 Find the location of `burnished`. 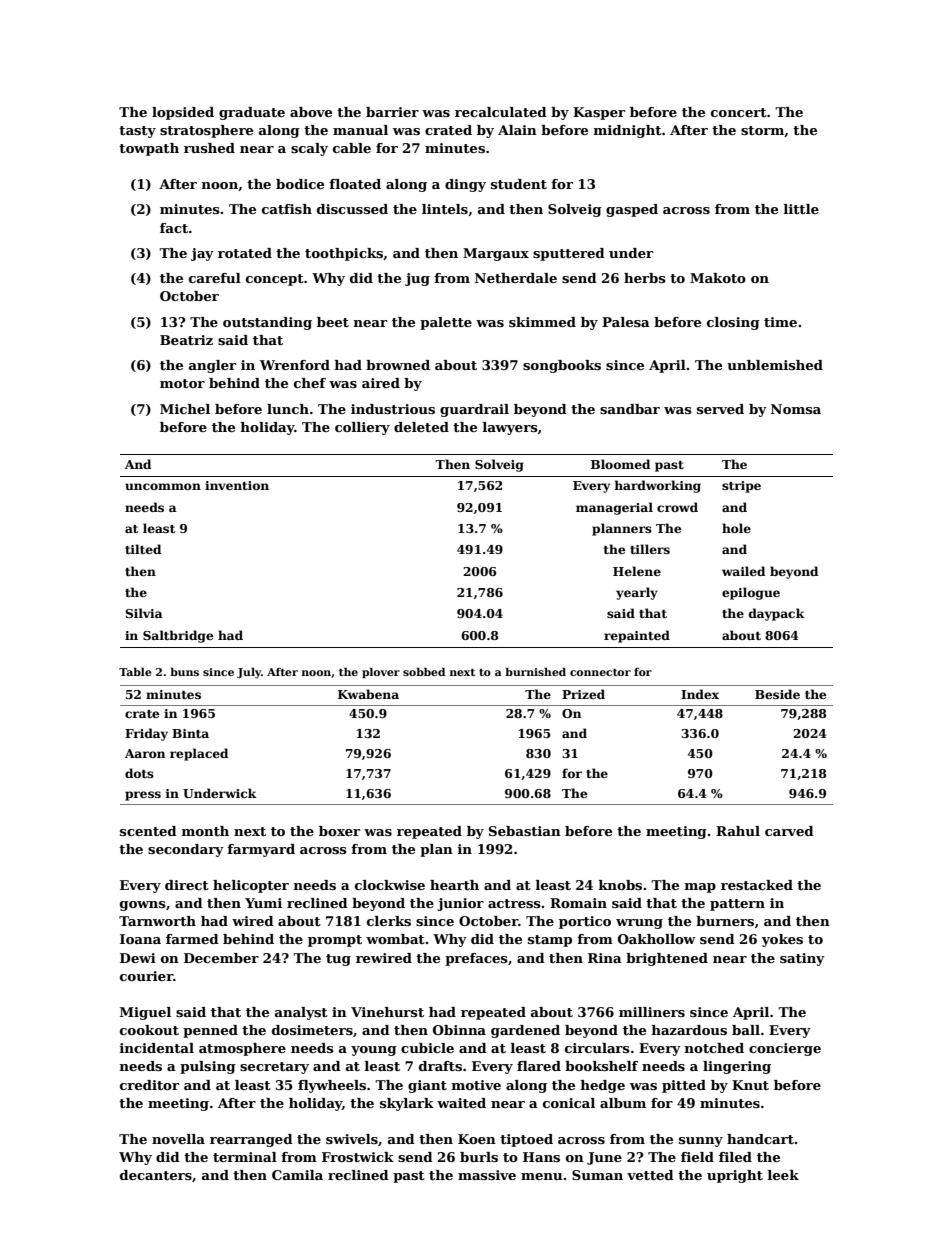

burnished is located at coordinates (535, 671).
